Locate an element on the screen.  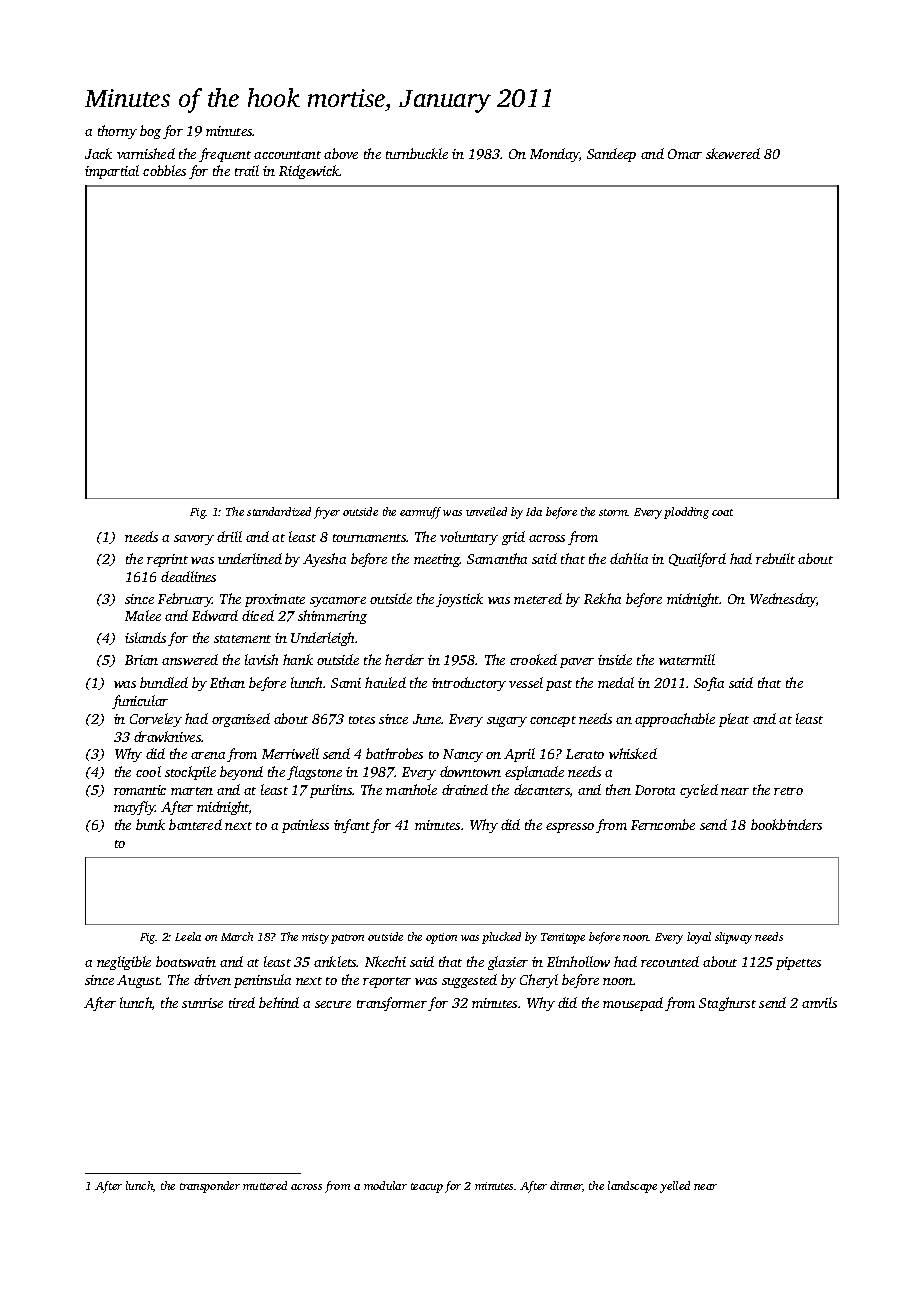
pleat is located at coordinates (734, 720).
